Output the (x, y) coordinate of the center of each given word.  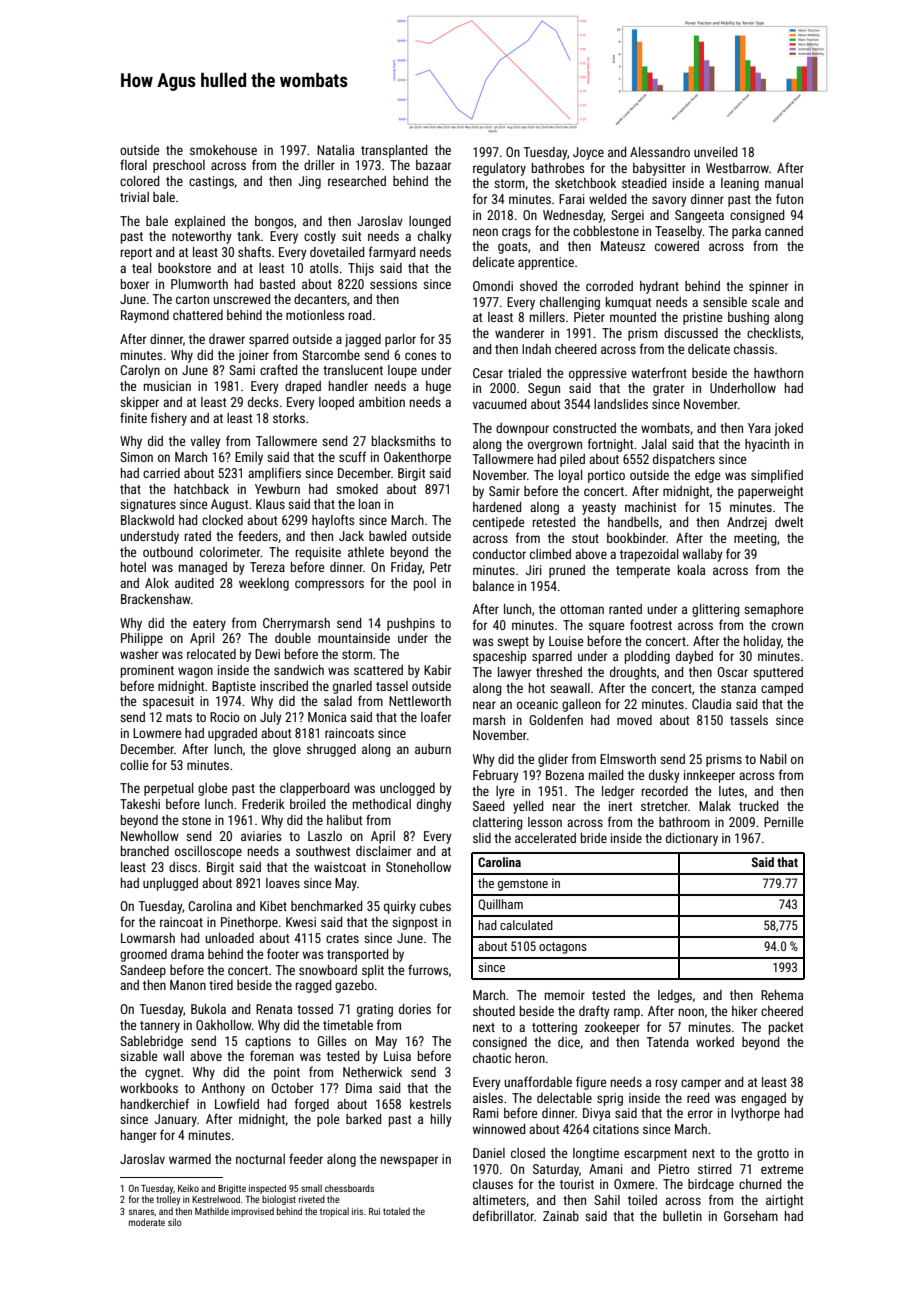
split (373, 971)
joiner (253, 356)
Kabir (437, 670)
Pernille (783, 822)
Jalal (654, 444)
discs (183, 867)
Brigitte (232, 1189)
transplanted (394, 151)
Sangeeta (699, 216)
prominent (147, 671)
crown (787, 626)
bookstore (184, 268)
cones (420, 356)
